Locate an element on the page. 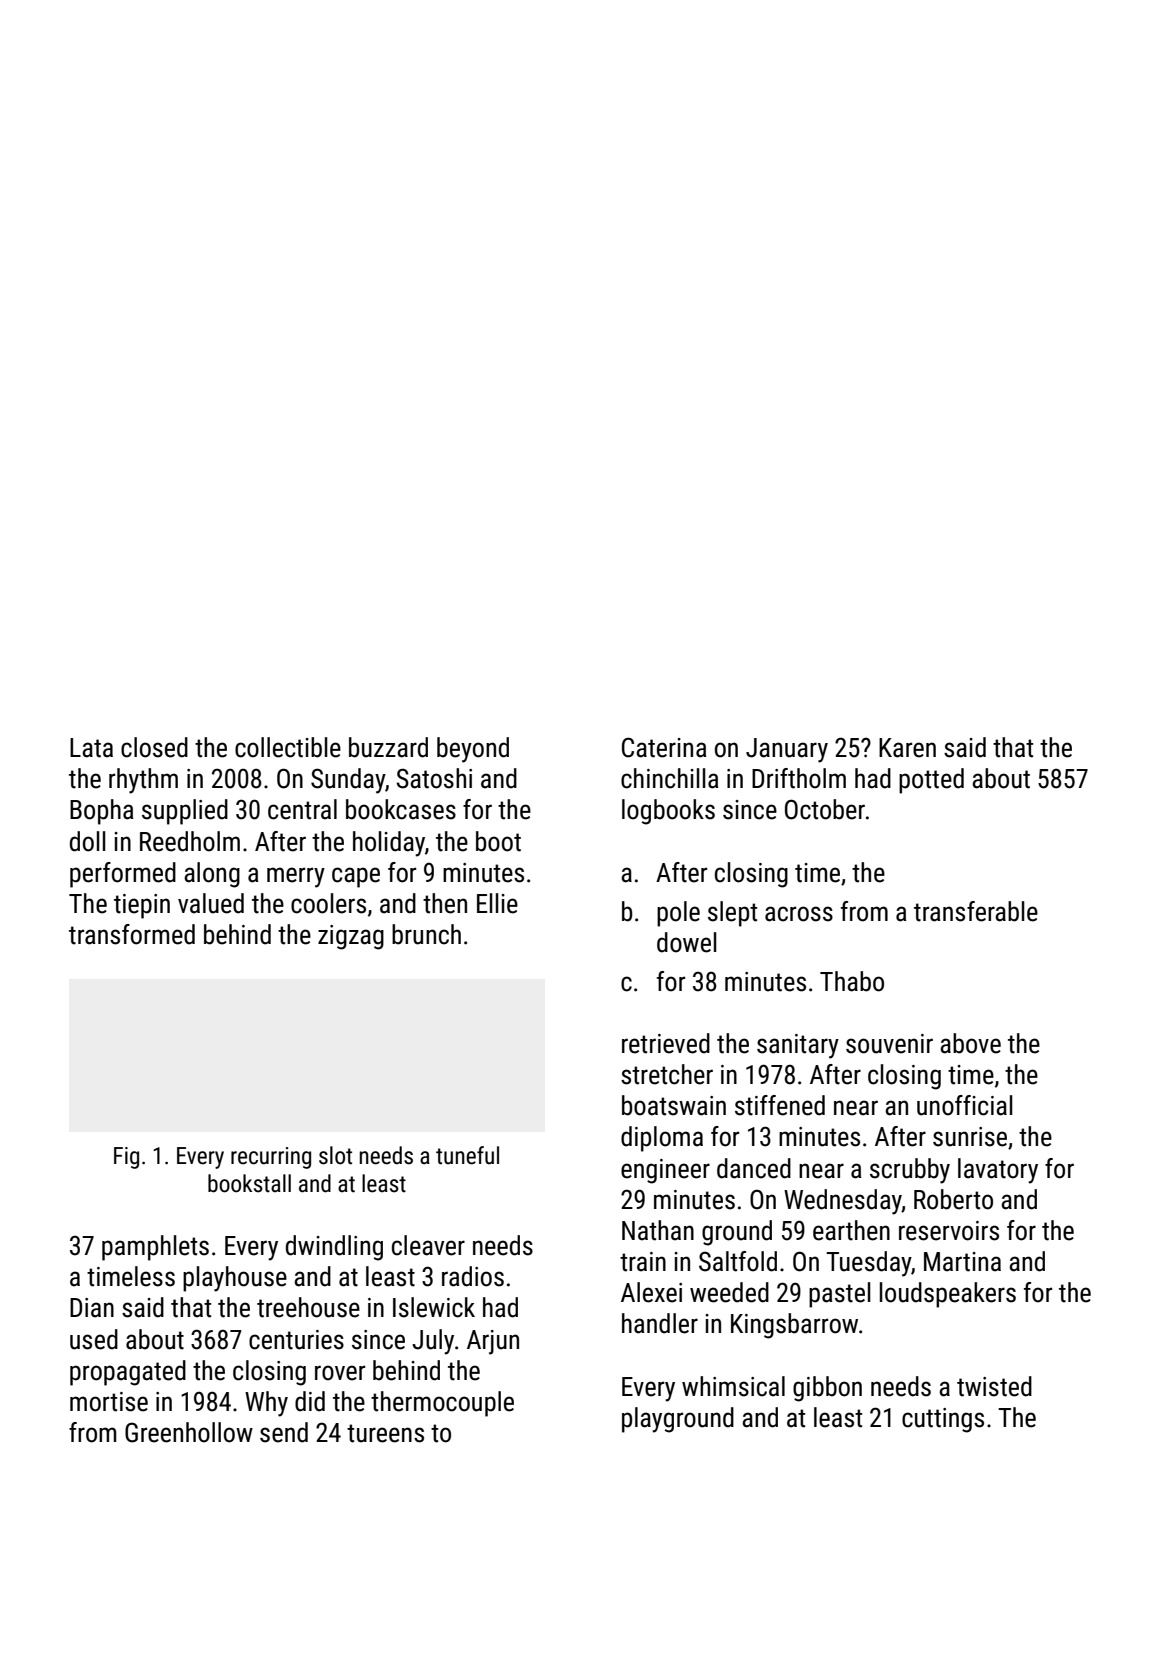 This image has height=1654, width=1165. engineer is located at coordinates (665, 1171).
